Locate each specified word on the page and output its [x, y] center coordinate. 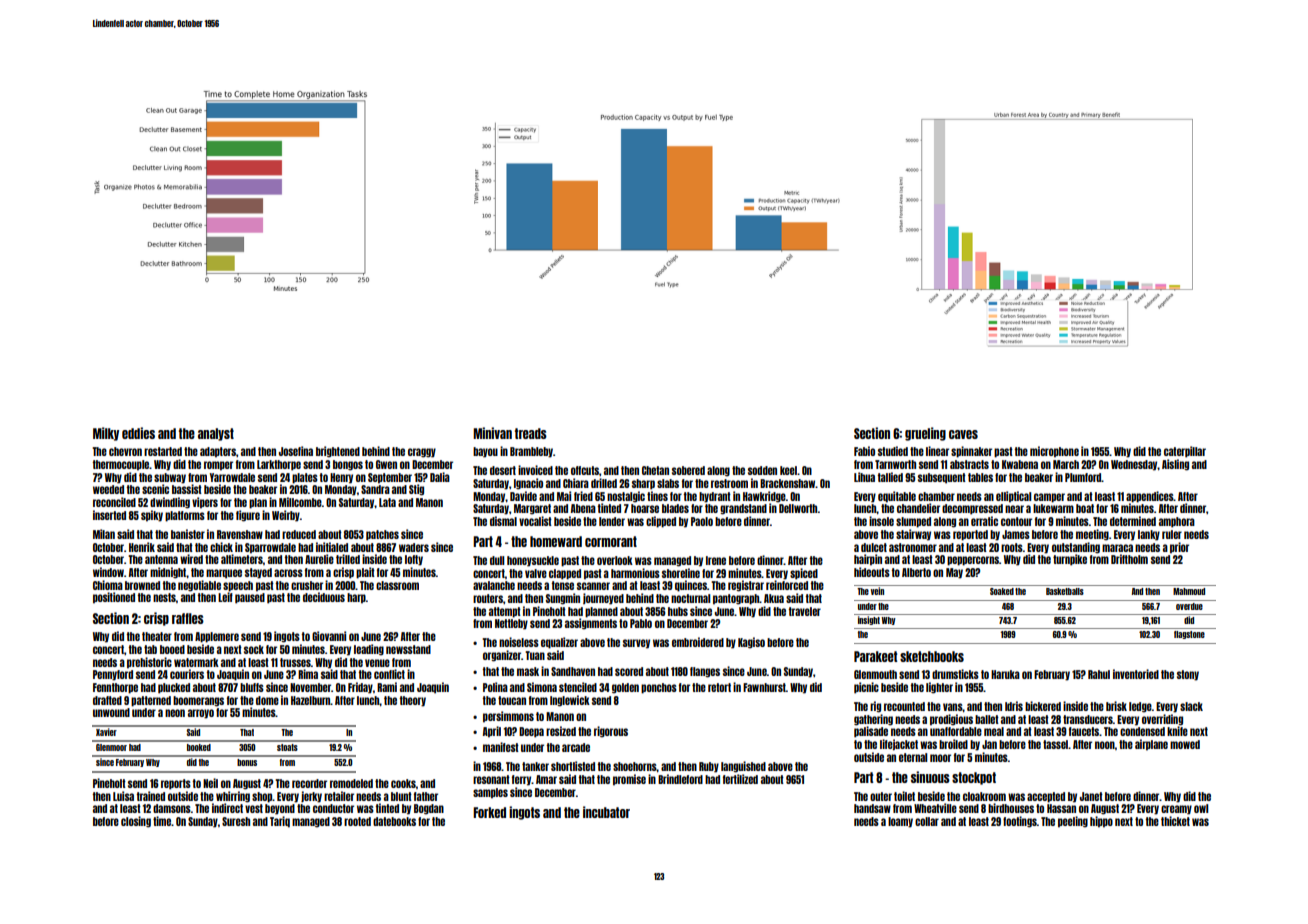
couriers [187, 674]
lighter [939, 688]
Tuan [535, 655]
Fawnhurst [764, 687]
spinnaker [971, 452]
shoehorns [635, 766]
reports [176, 784]
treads [531, 433]
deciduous [324, 597]
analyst [216, 434]
